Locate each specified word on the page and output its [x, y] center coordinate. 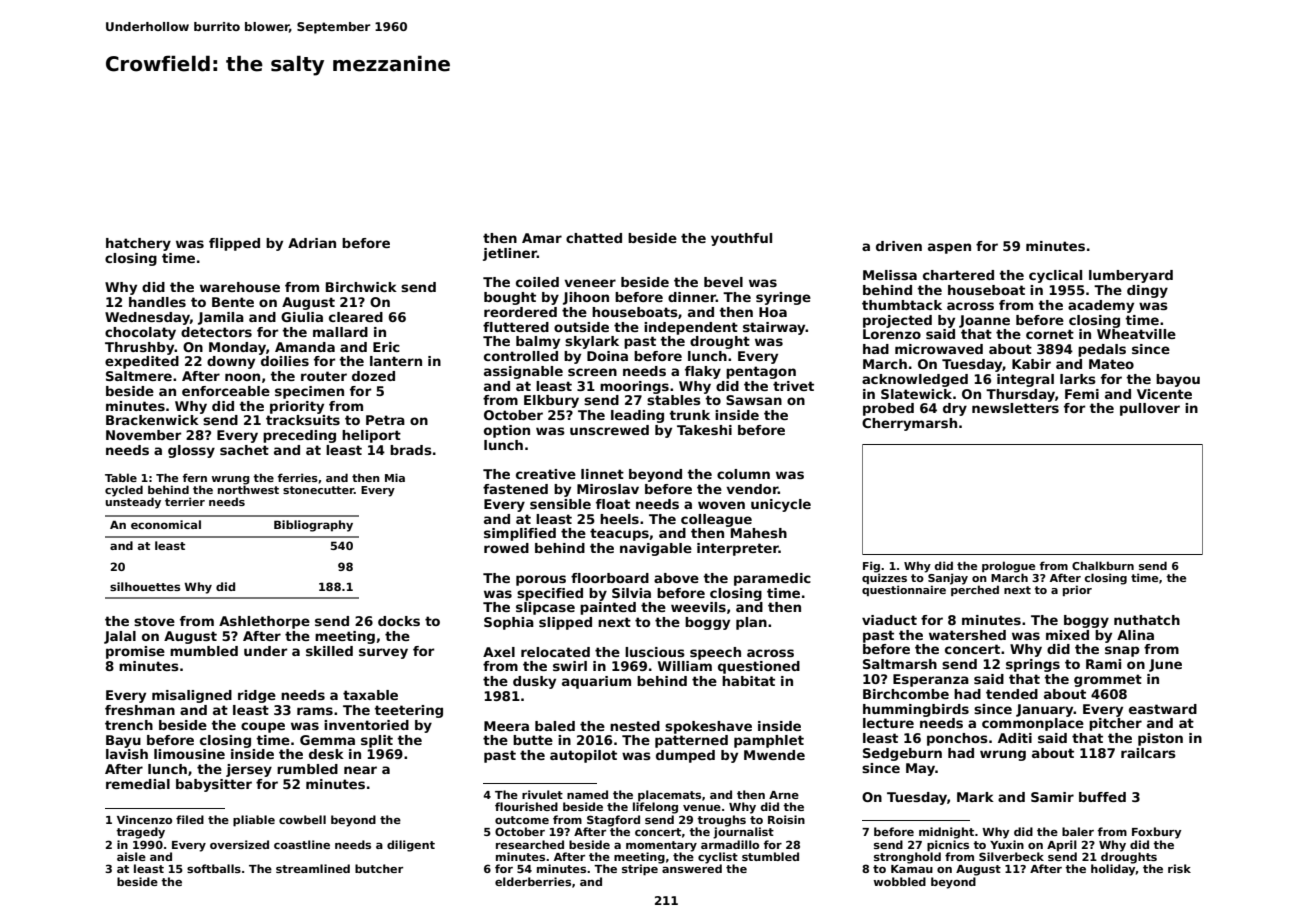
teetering [408, 711]
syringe [783, 298]
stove [154, 621]
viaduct [889, 620]
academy [1101, 306]
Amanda [305, 347]
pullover [1150, 409]
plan [751, 623]
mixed [1067, 635]
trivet [793, 386]
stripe [640, 870]
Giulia [302, 317]
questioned [759, 667]
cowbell [302, 819]
